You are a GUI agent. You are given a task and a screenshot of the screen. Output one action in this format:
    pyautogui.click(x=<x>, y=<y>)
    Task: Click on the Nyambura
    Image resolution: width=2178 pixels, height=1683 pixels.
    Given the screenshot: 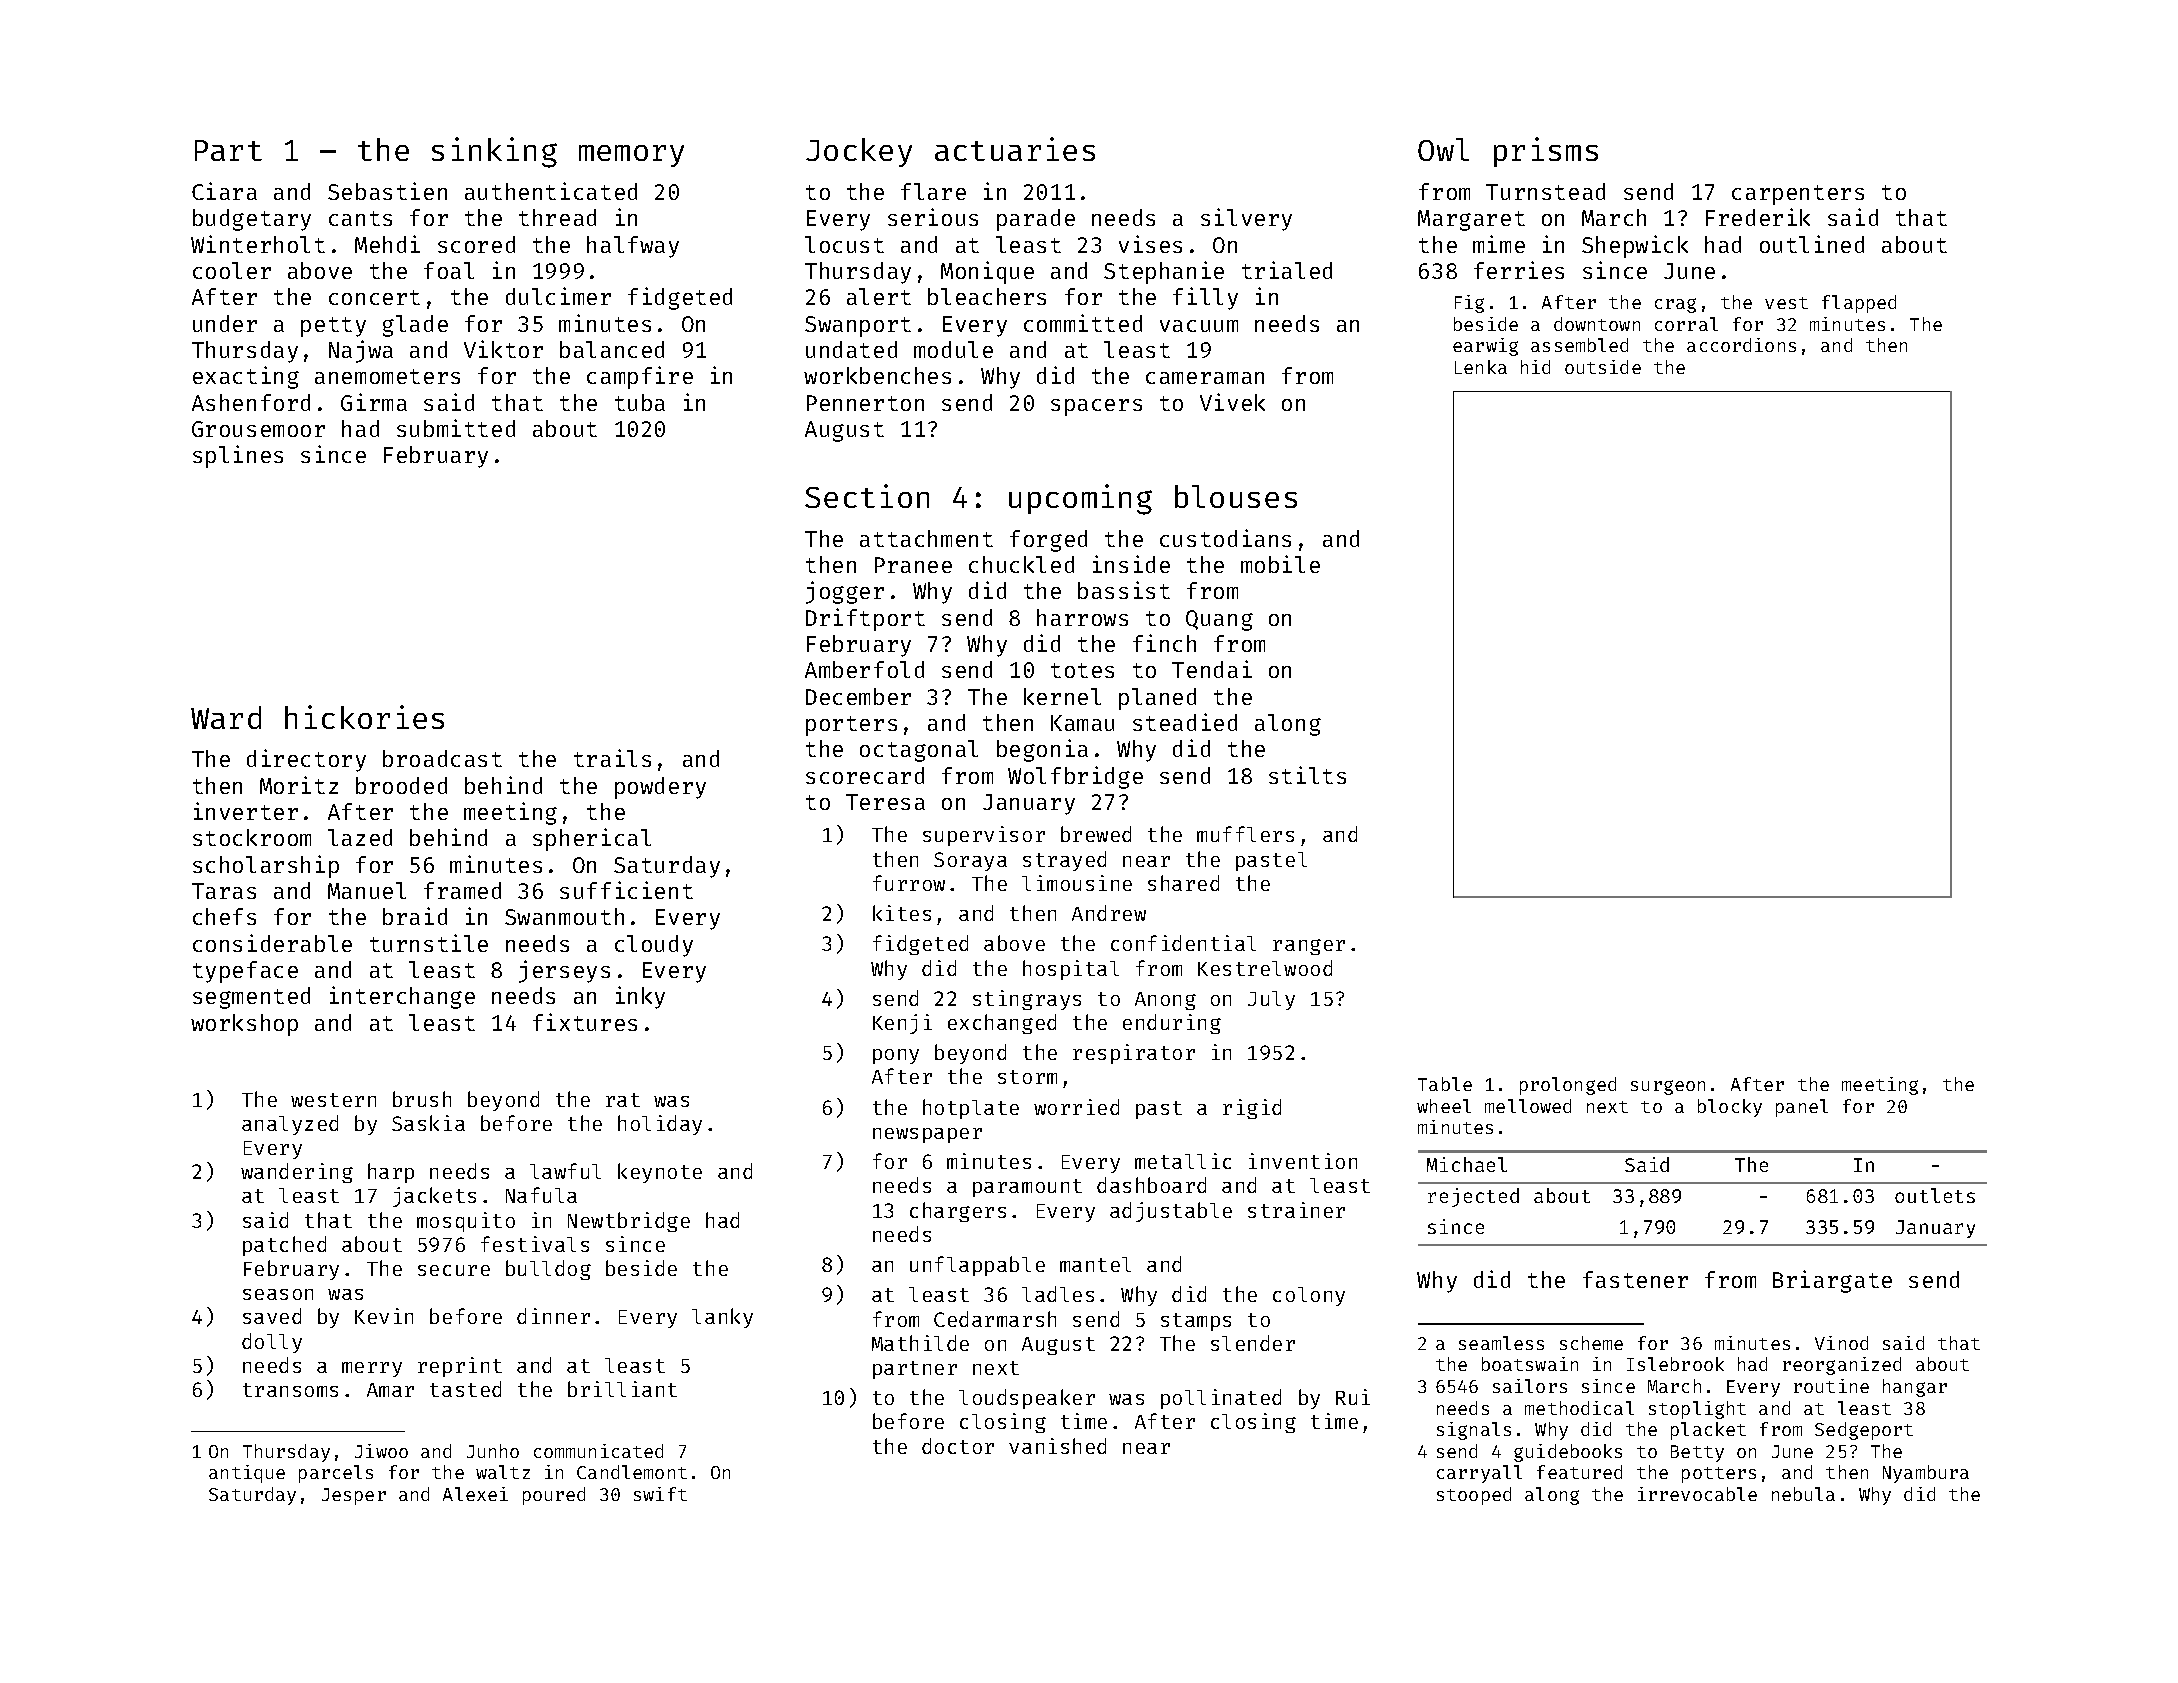 What is the action you would take?
    pyautogui.click(x=1926, y=1474)
